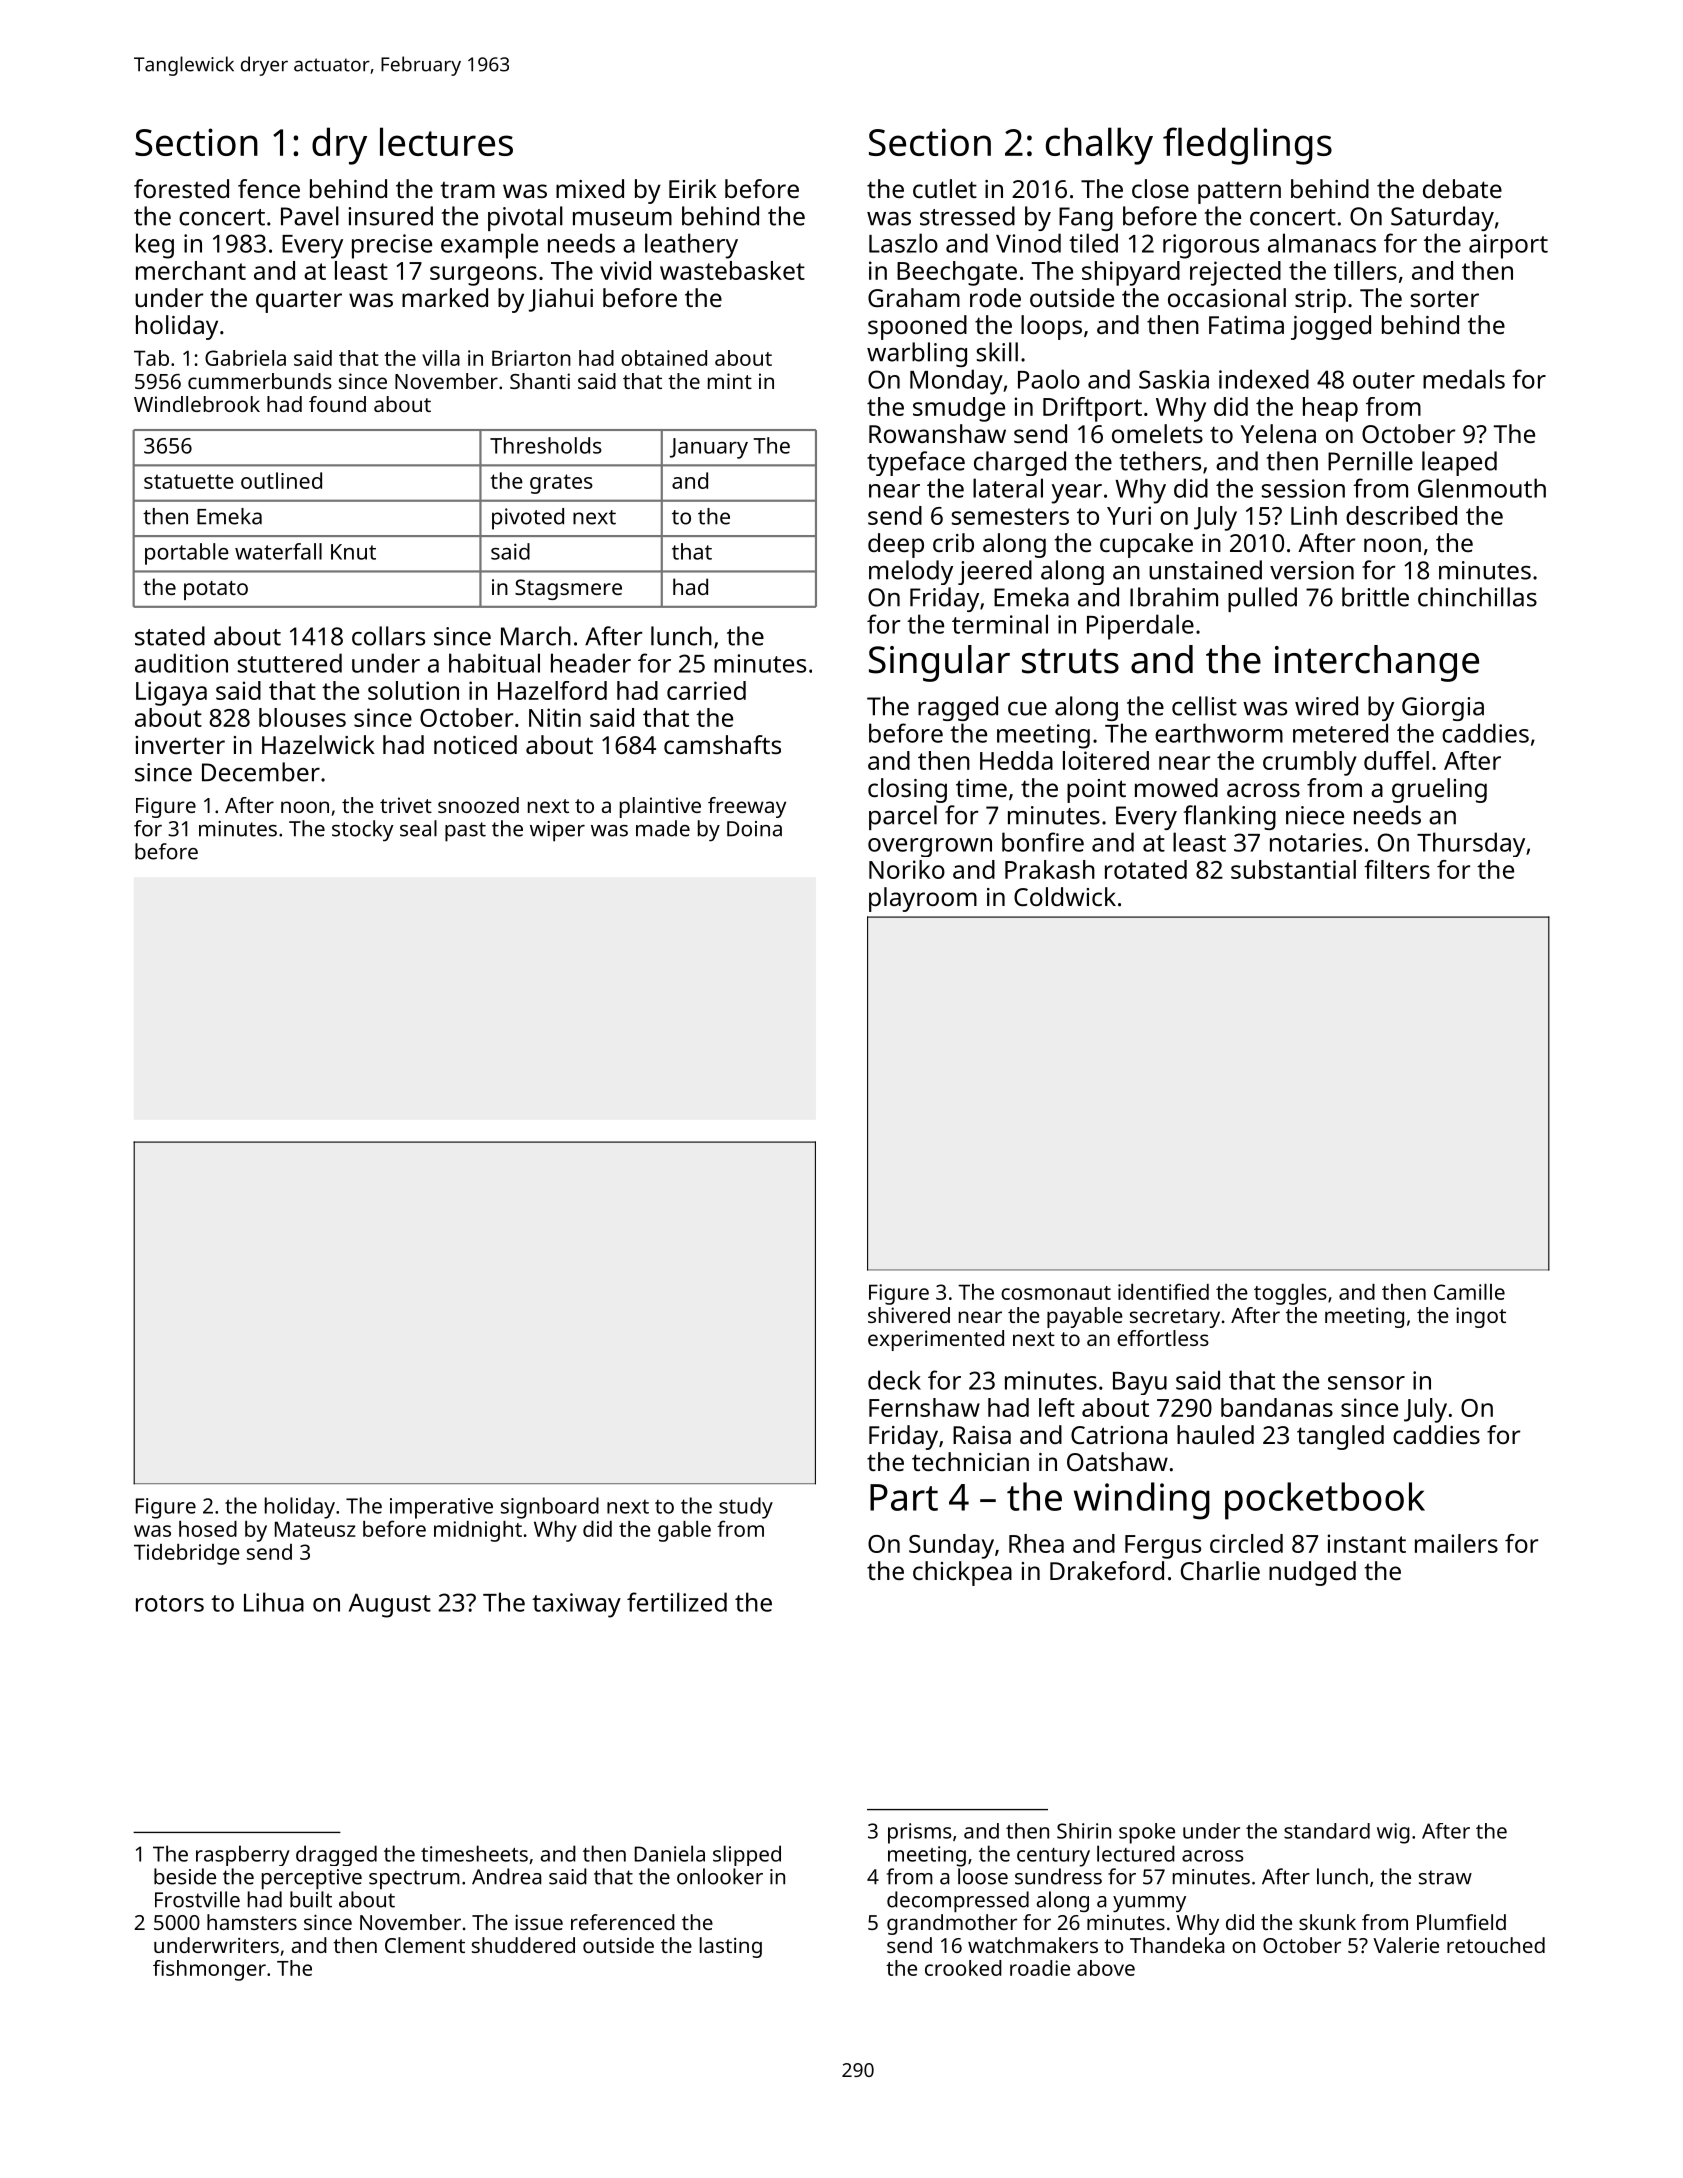 The width and height of the screenshot is (1683, 2178). What do you see at coordinates (731, 1947) in the screenshot?
I see `lasting` at bounding box center [731, 1947].
